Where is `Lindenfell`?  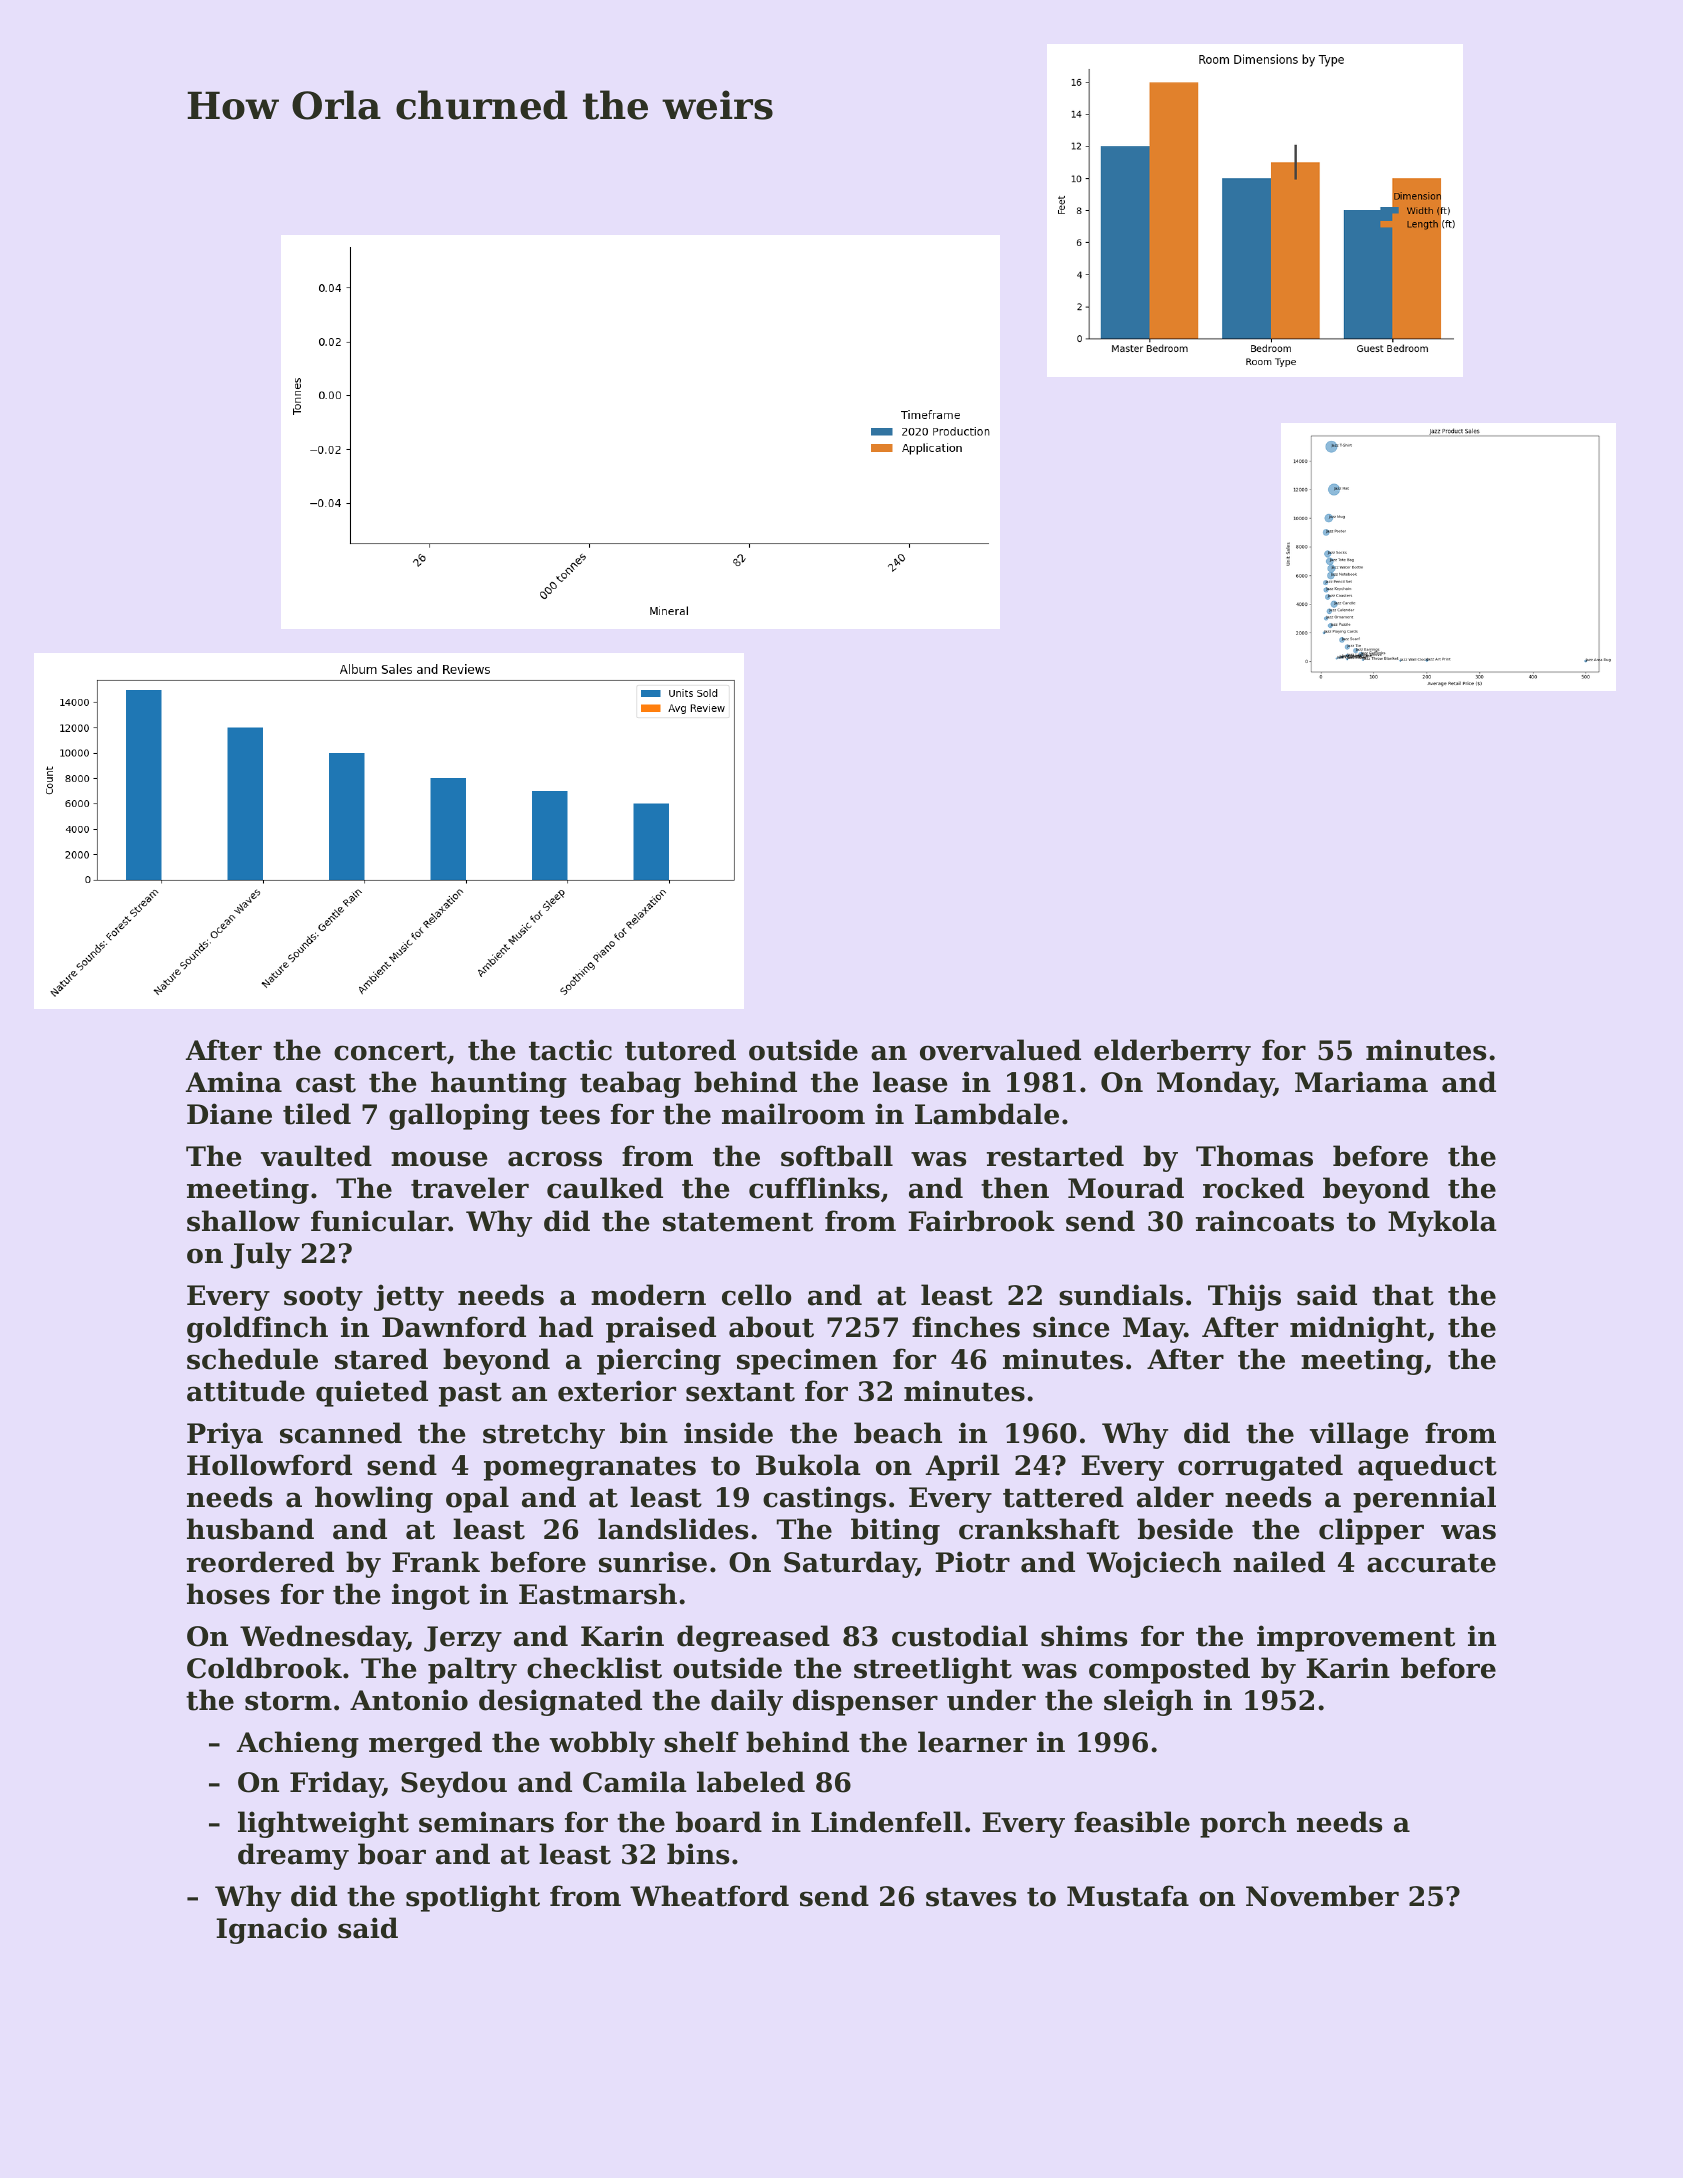 Lindenfell is located at coordinates (887, 1822).
